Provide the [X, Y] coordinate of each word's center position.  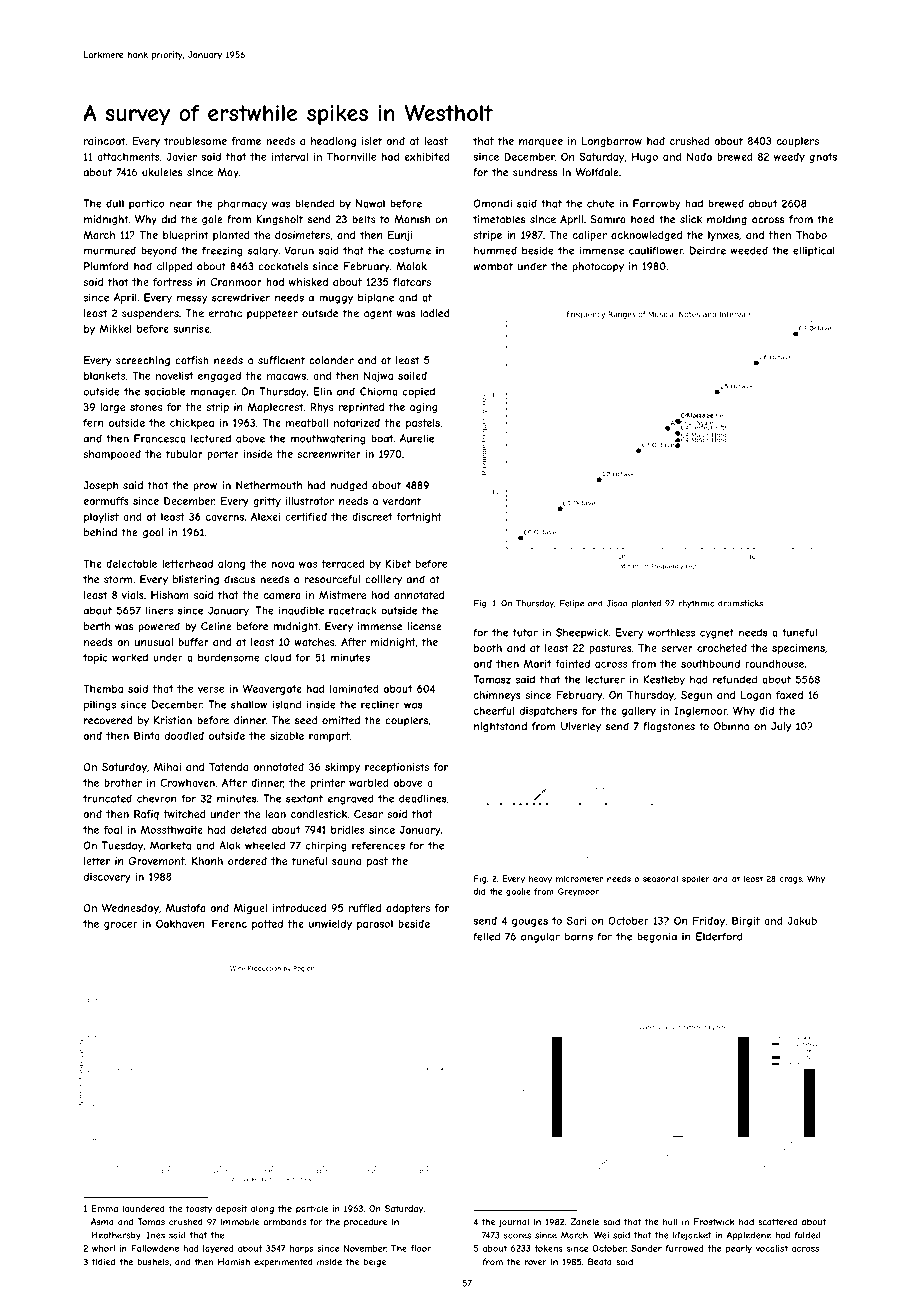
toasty [199, 1209]
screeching [143, 361]
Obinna [731, 726]
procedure [365, 1222]
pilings [100, 705]
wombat [493, 266]
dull [115, 203]
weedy [789, 158]
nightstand [500, 727]
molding [727, 220]
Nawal [370, 203]
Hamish [234, 1262]
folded [808, 1235]
